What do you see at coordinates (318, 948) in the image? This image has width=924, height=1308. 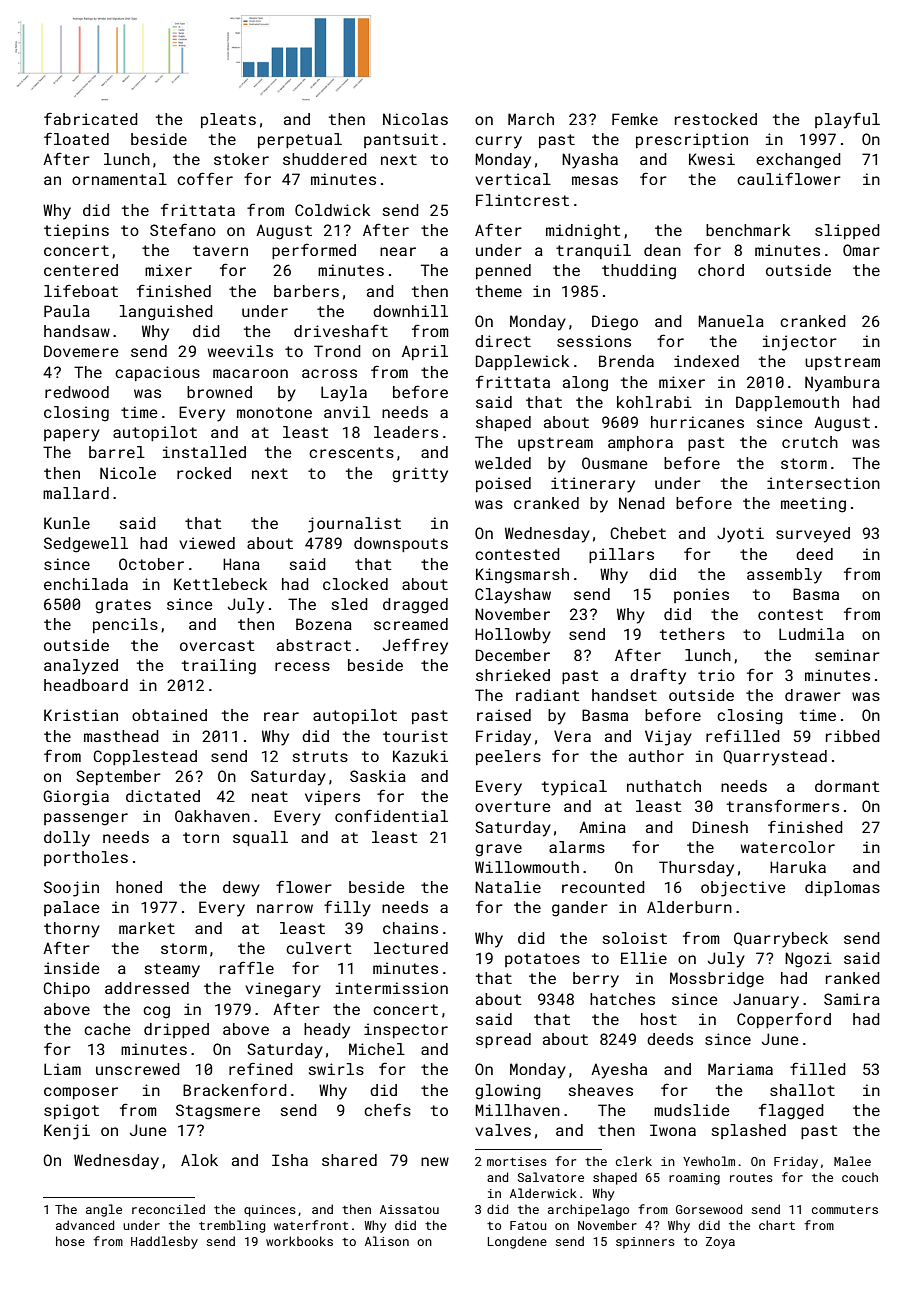 I see `culvert` at bounding box center [318, 948].
